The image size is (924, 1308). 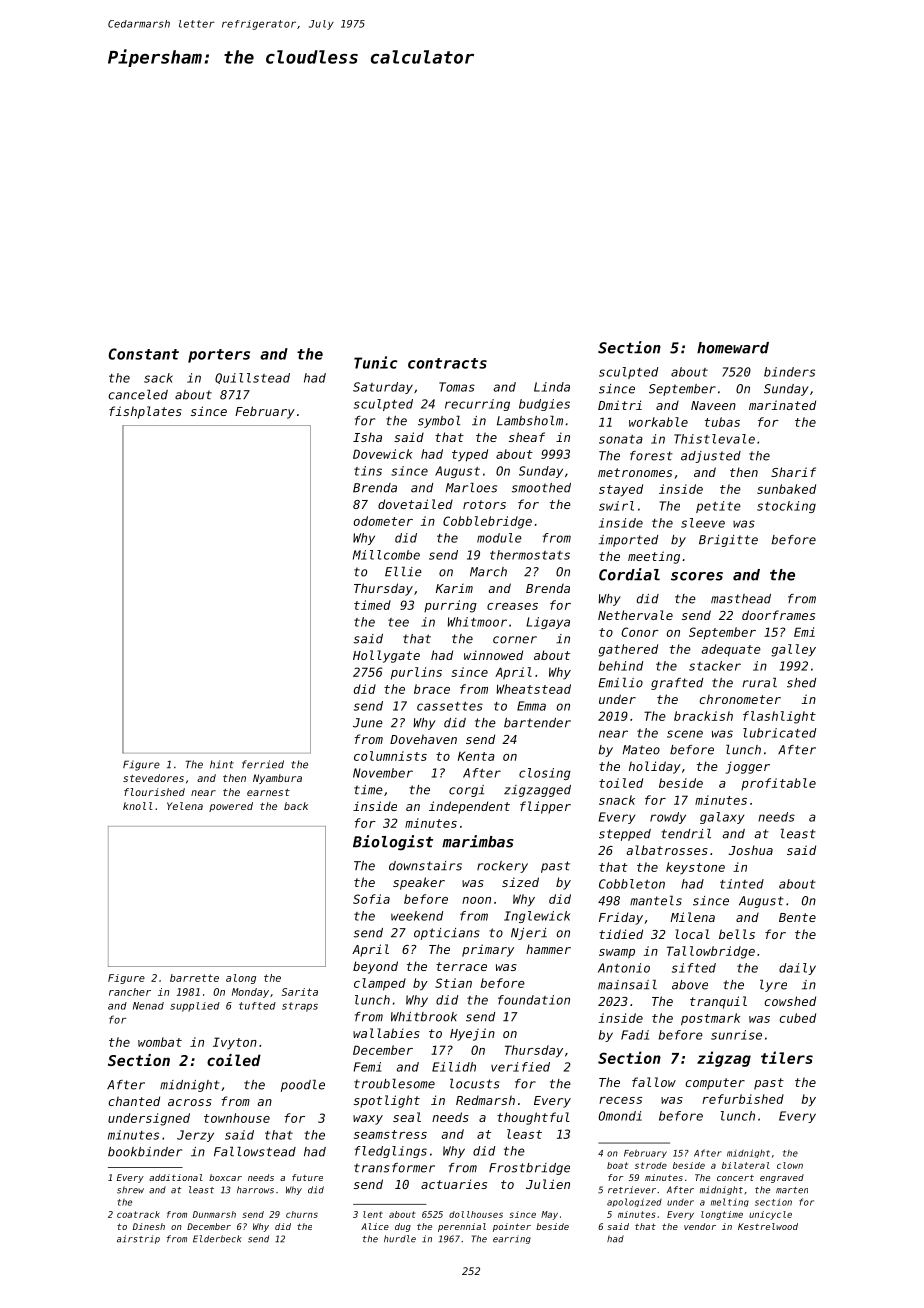 I want to click on seal, so click(x=407, y=1117).
